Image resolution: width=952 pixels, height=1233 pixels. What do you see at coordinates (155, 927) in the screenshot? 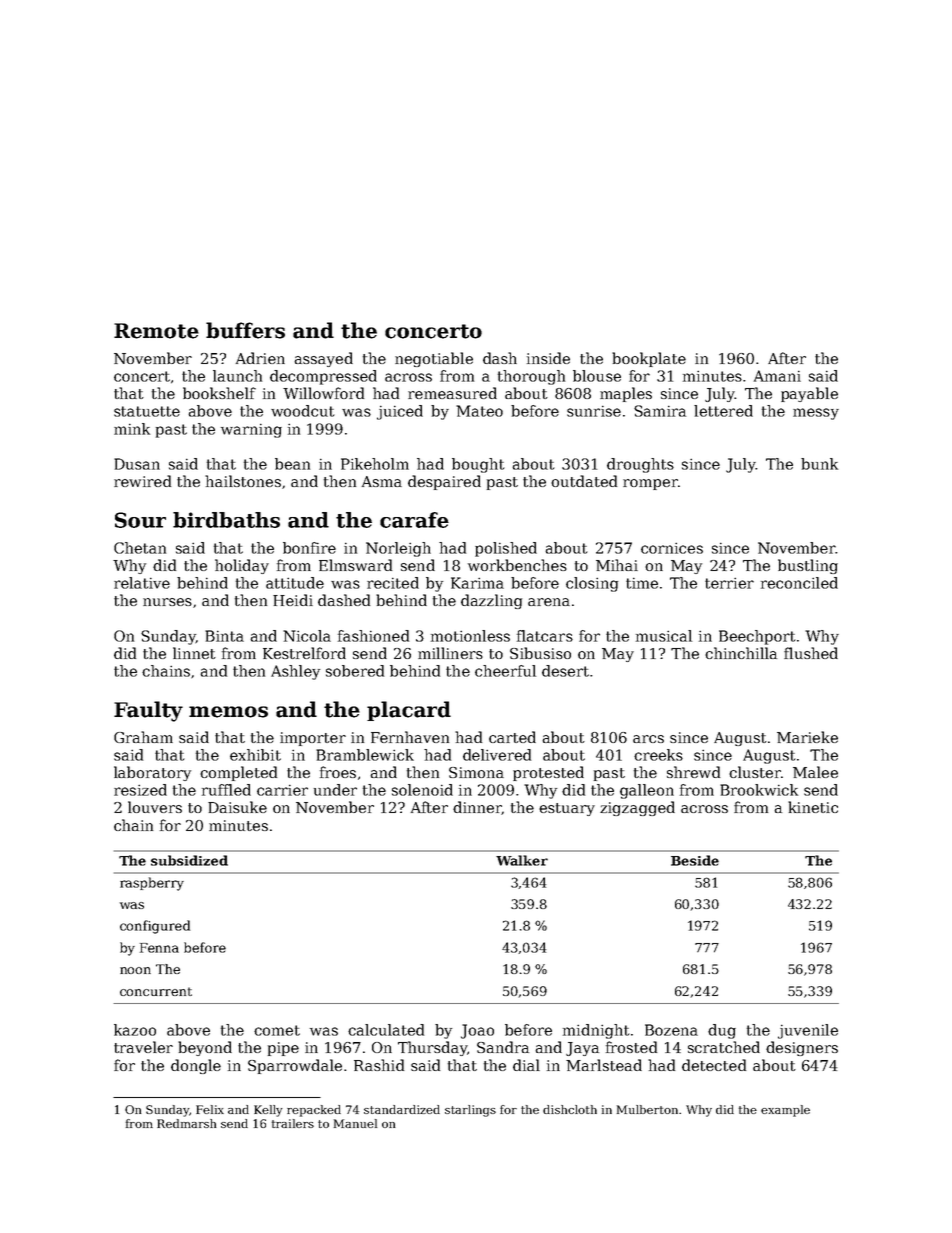
I see `configured` at bounding box center [155, 927].
